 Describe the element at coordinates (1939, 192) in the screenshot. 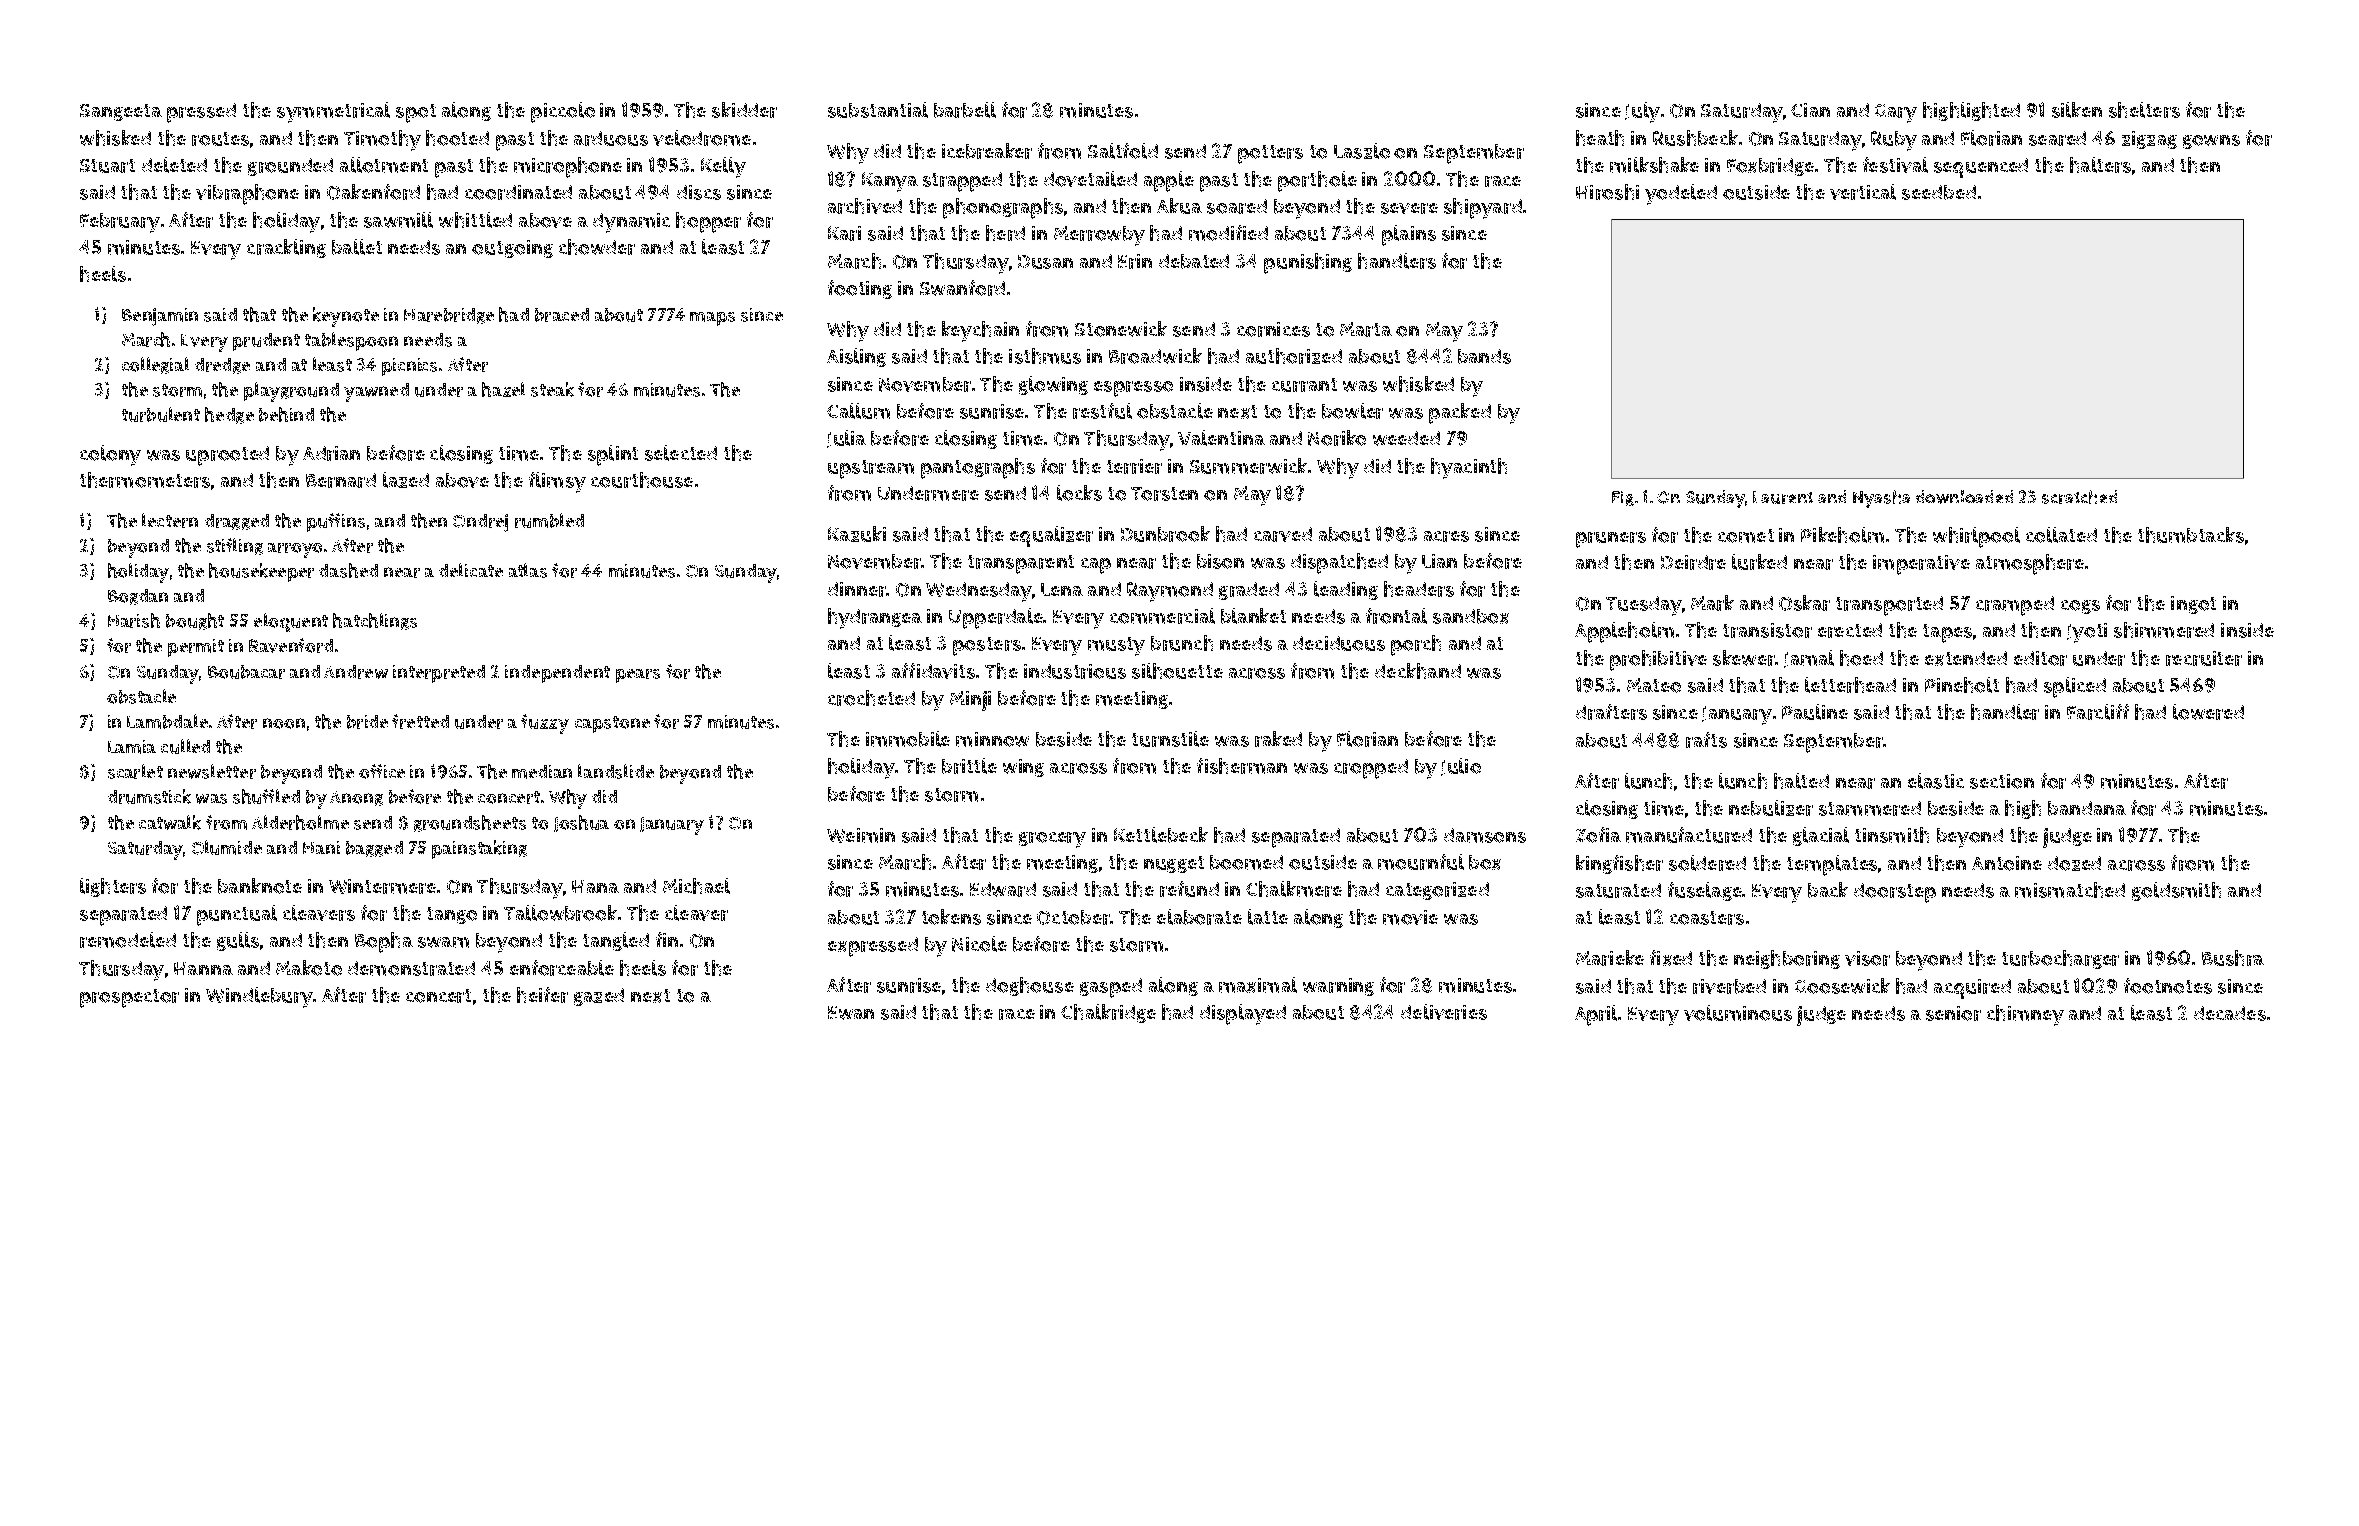

I see `seedbed` at that location.
